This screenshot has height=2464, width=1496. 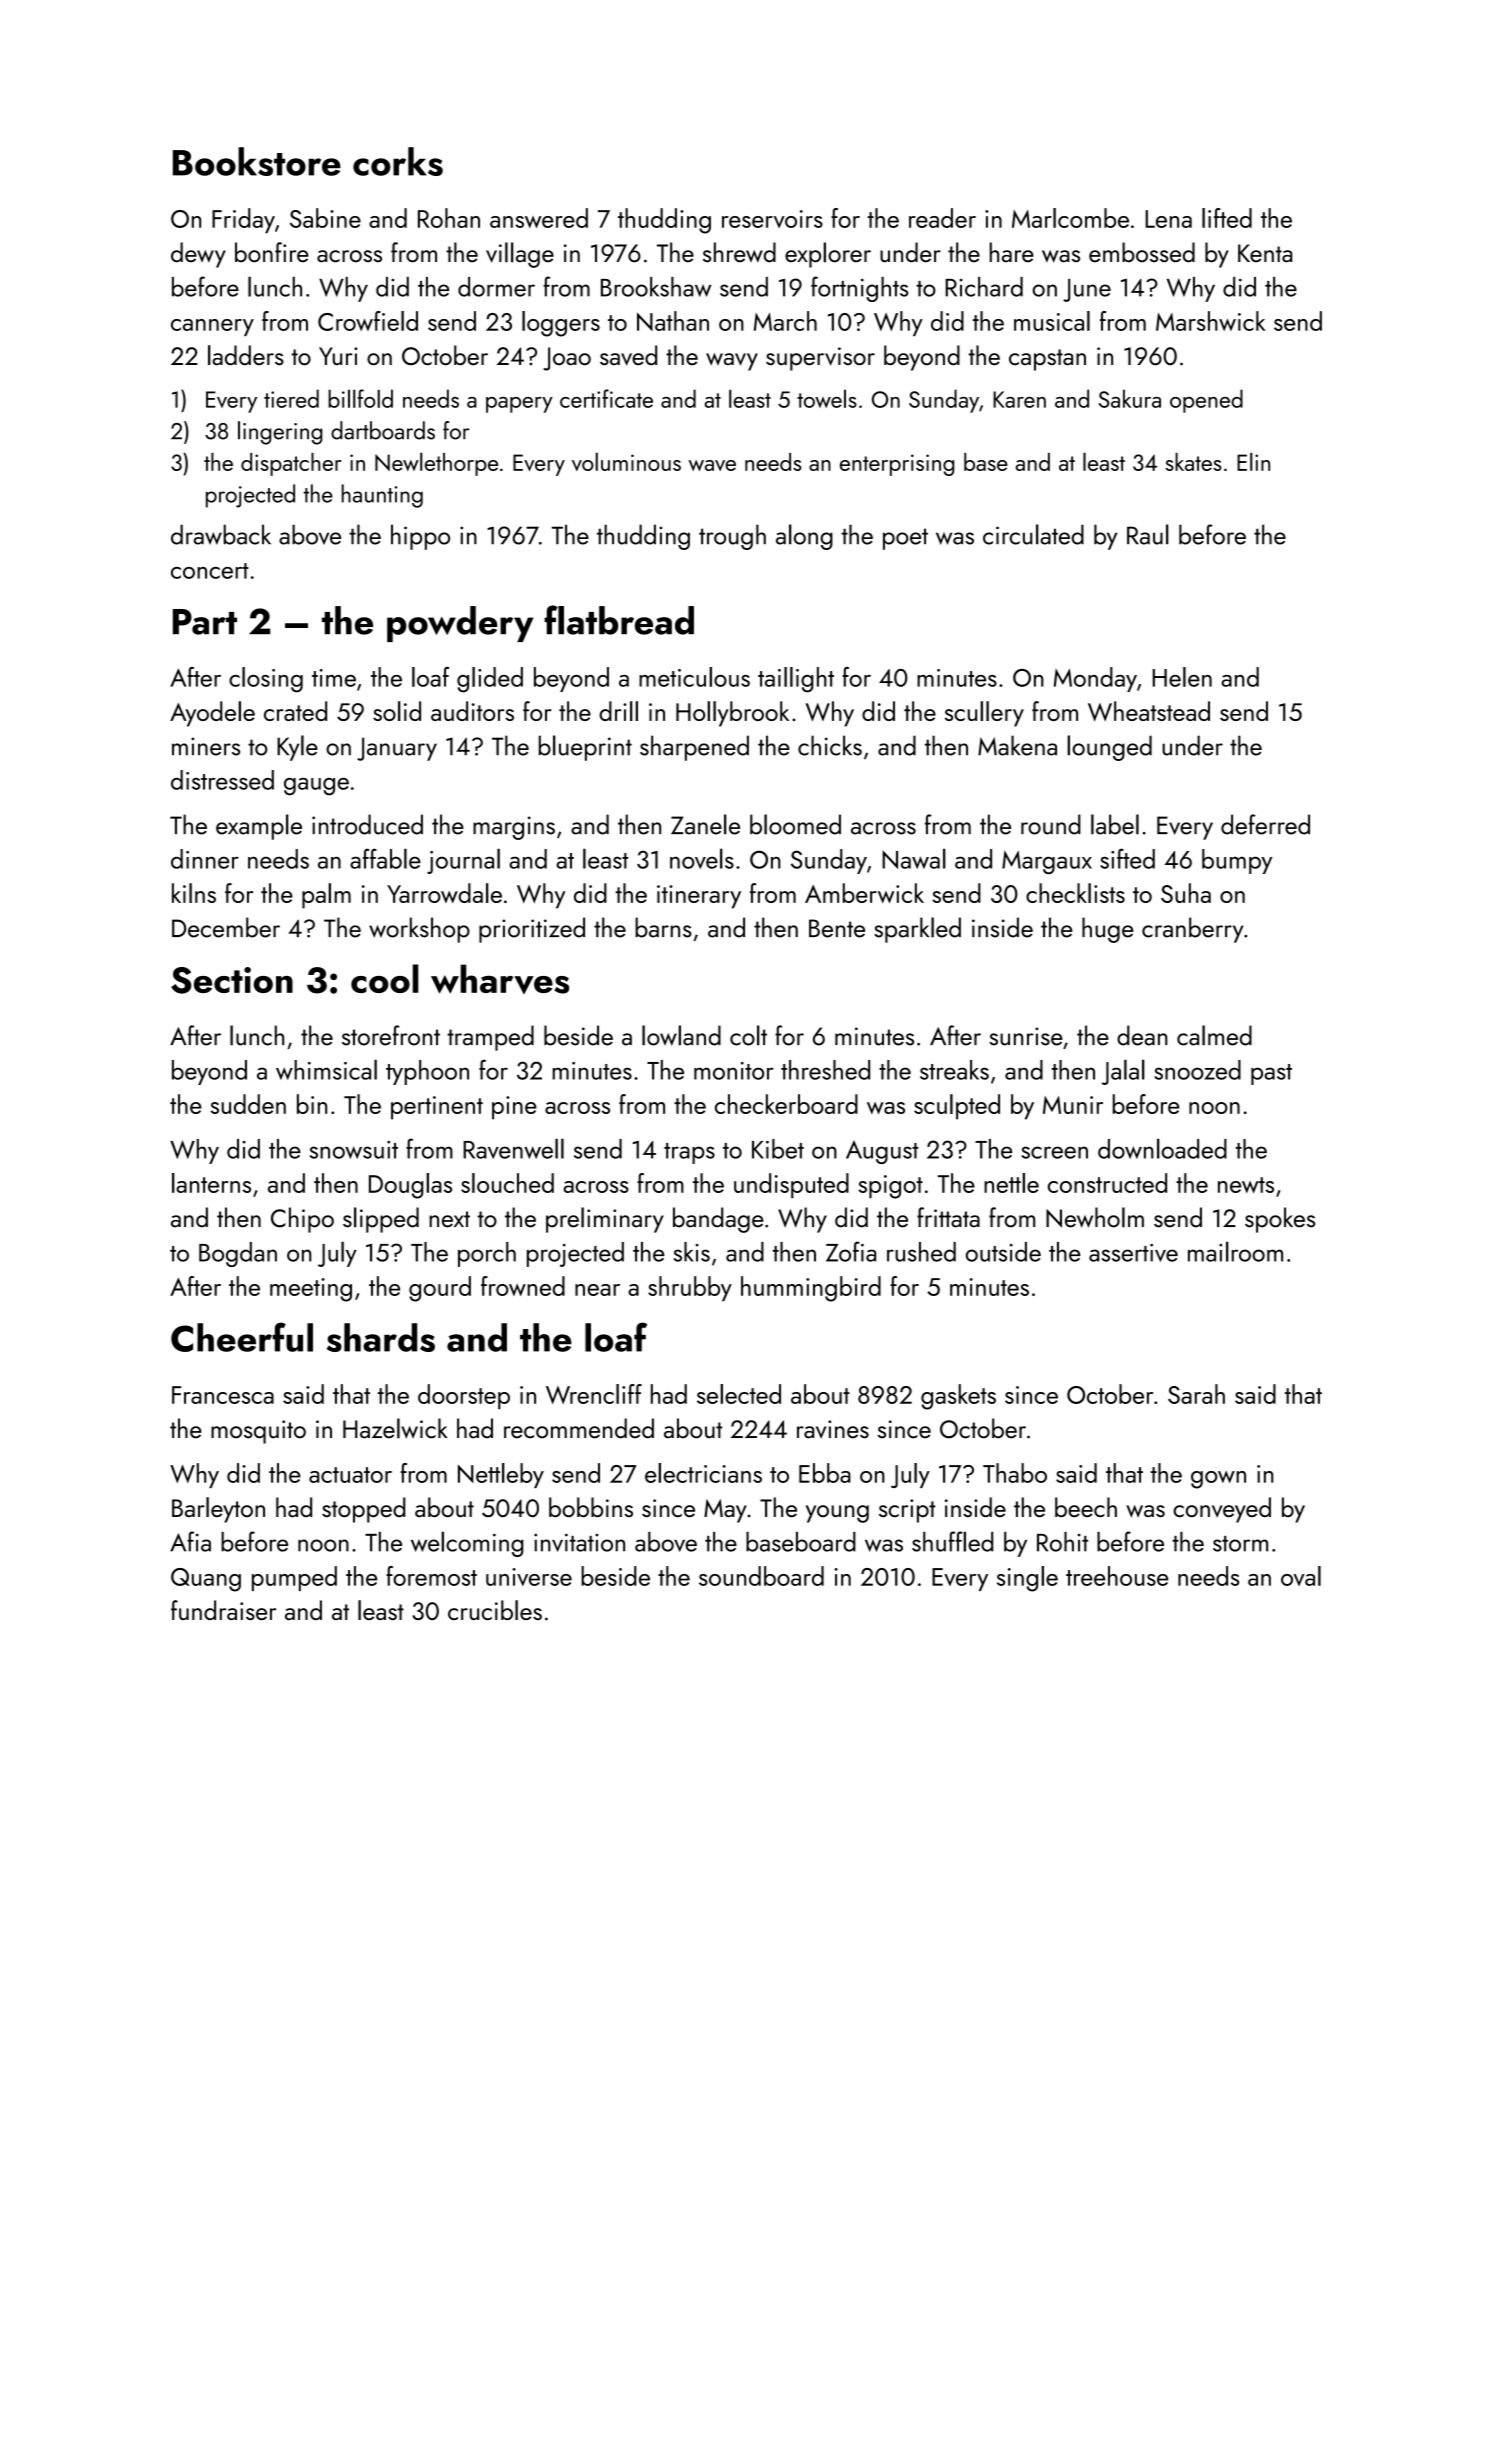 I want to click on June, so click(x=1087, y=290).
